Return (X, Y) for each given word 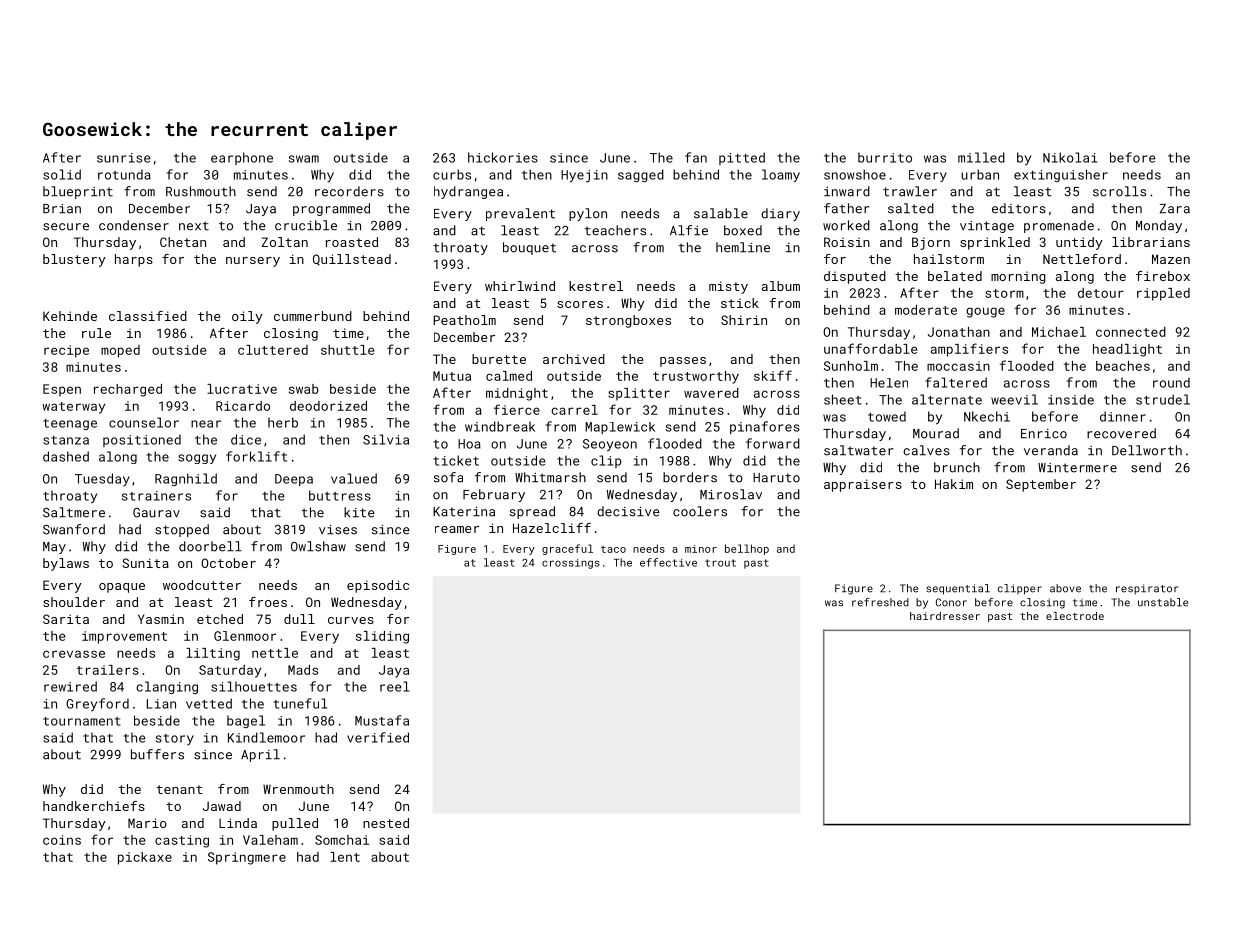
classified (148, 316)
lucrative (242, 389)
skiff (773, 375)
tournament (82, 721)
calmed (509, 376)
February (494, 495)
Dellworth (1147, 450)
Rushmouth (201, 191)
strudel (1163, 399)
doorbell (210, 546)
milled (981, 157)
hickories (503, 157)
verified (378, 737)
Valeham (270, 840)
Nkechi (987, 416)
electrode (1075, 616)
